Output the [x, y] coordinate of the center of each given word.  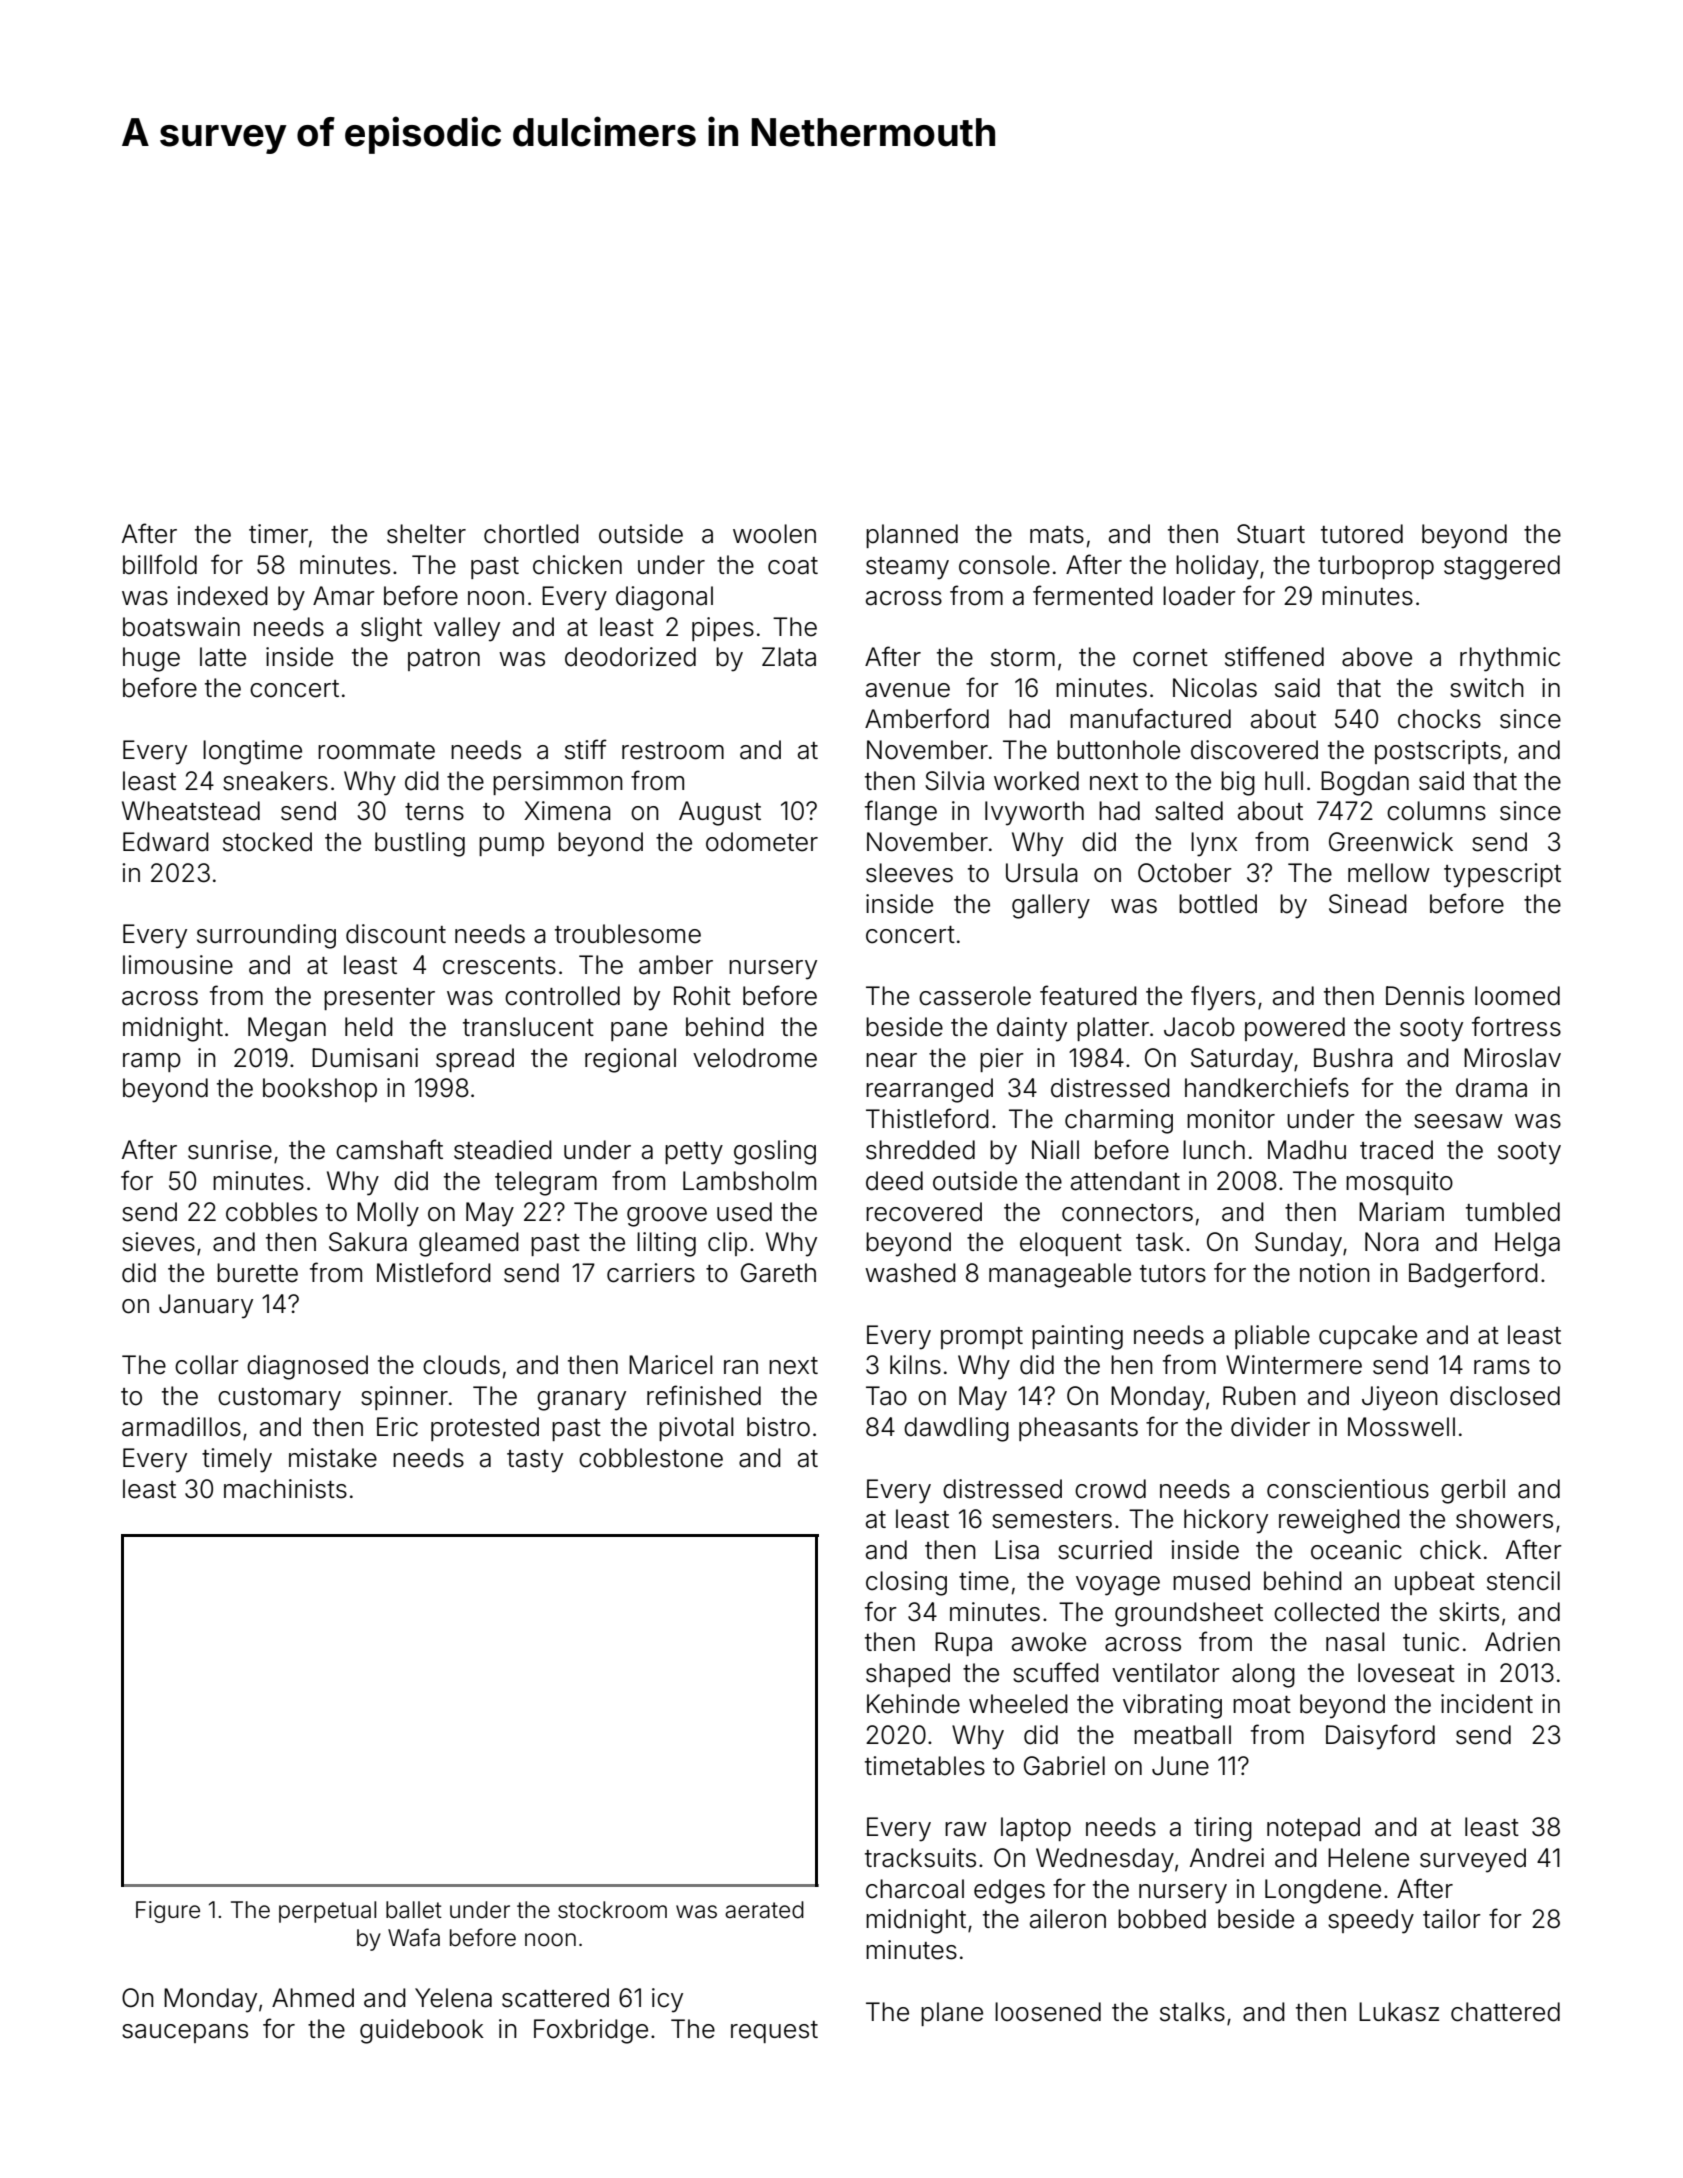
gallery [1051, 906]
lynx [1214, 844]
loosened [1048, 2012]
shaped [908, 1675]
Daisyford [1380, 1737]
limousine [178, 965]
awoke [1049, 1642]
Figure [168, 1912]
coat [793, 566]
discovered [1254, 750]
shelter [426, 534]
